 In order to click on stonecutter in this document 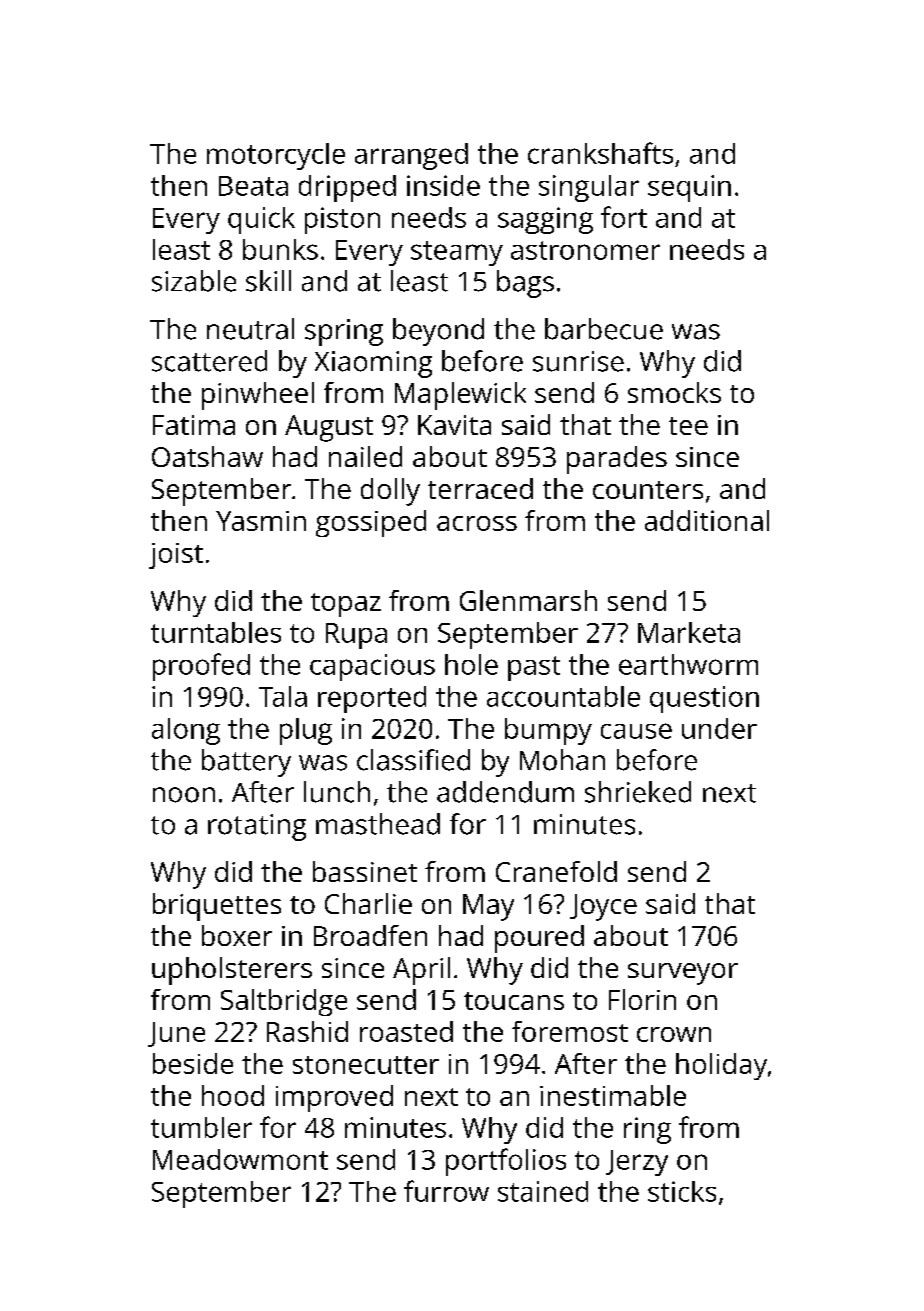, I will do `click(366, 1065)`.
